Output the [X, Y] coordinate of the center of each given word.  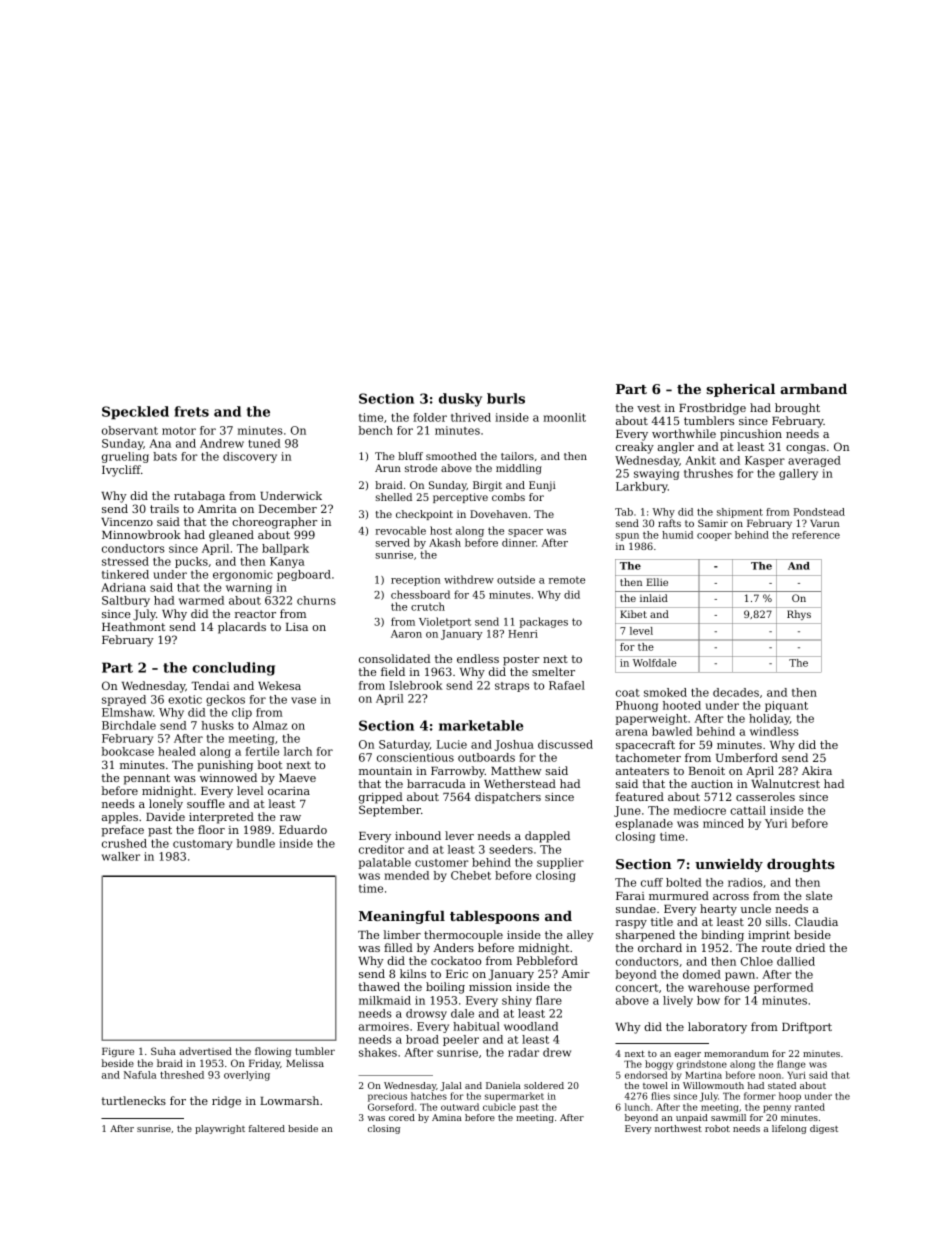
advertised [205, 1051]
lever [459, 835]
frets [191, 411]
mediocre [700, 810]
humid [677, 535]
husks [218, 725]
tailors [517, 456]
